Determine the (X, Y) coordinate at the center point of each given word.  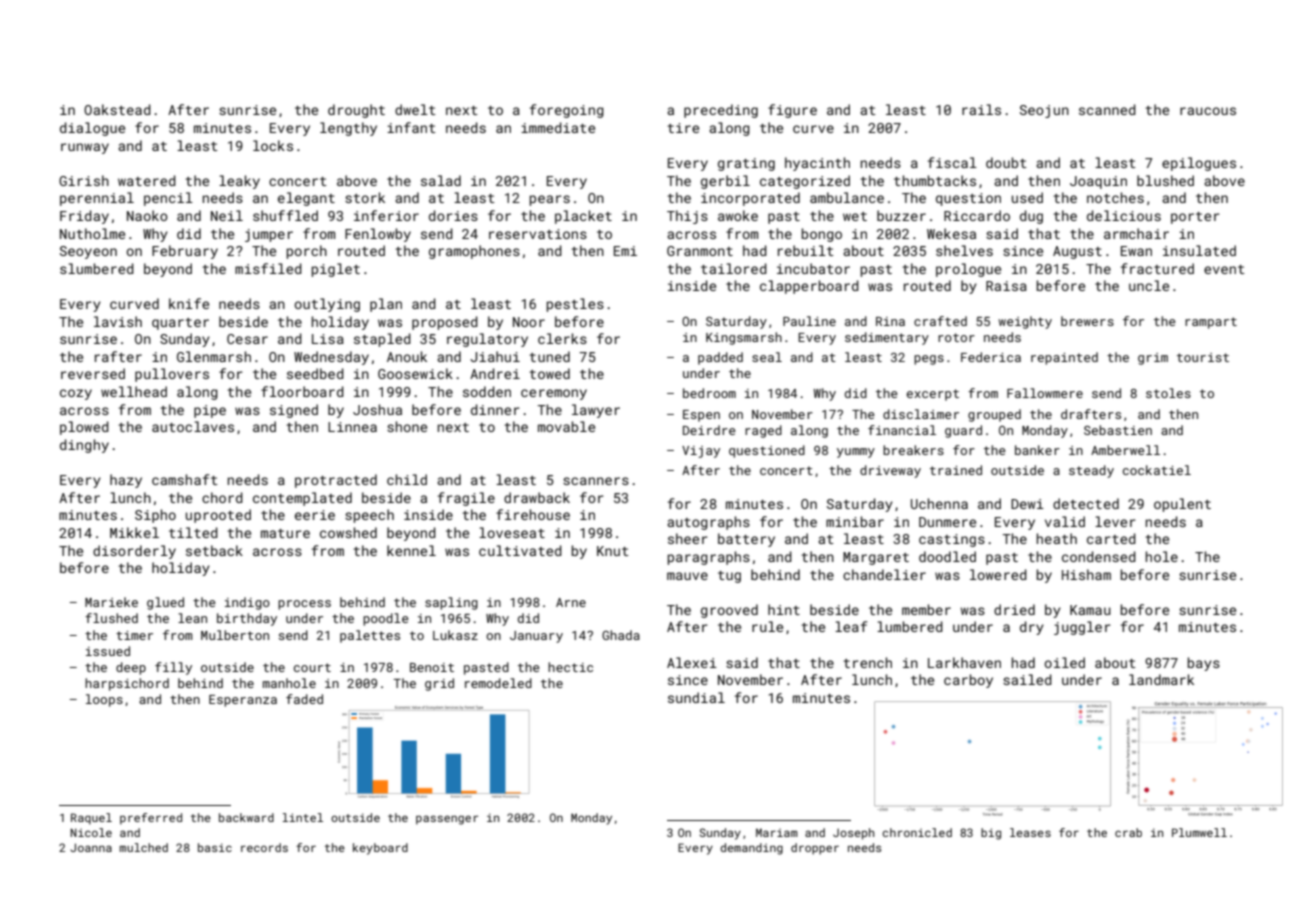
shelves (964, 250)
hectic (570, 667)
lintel (303, 817)
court (312, 667)
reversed (93, 373)
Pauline (809, 321)
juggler (1082, 628)
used (1027, 197)
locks (273, 145)
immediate (558, 127)
